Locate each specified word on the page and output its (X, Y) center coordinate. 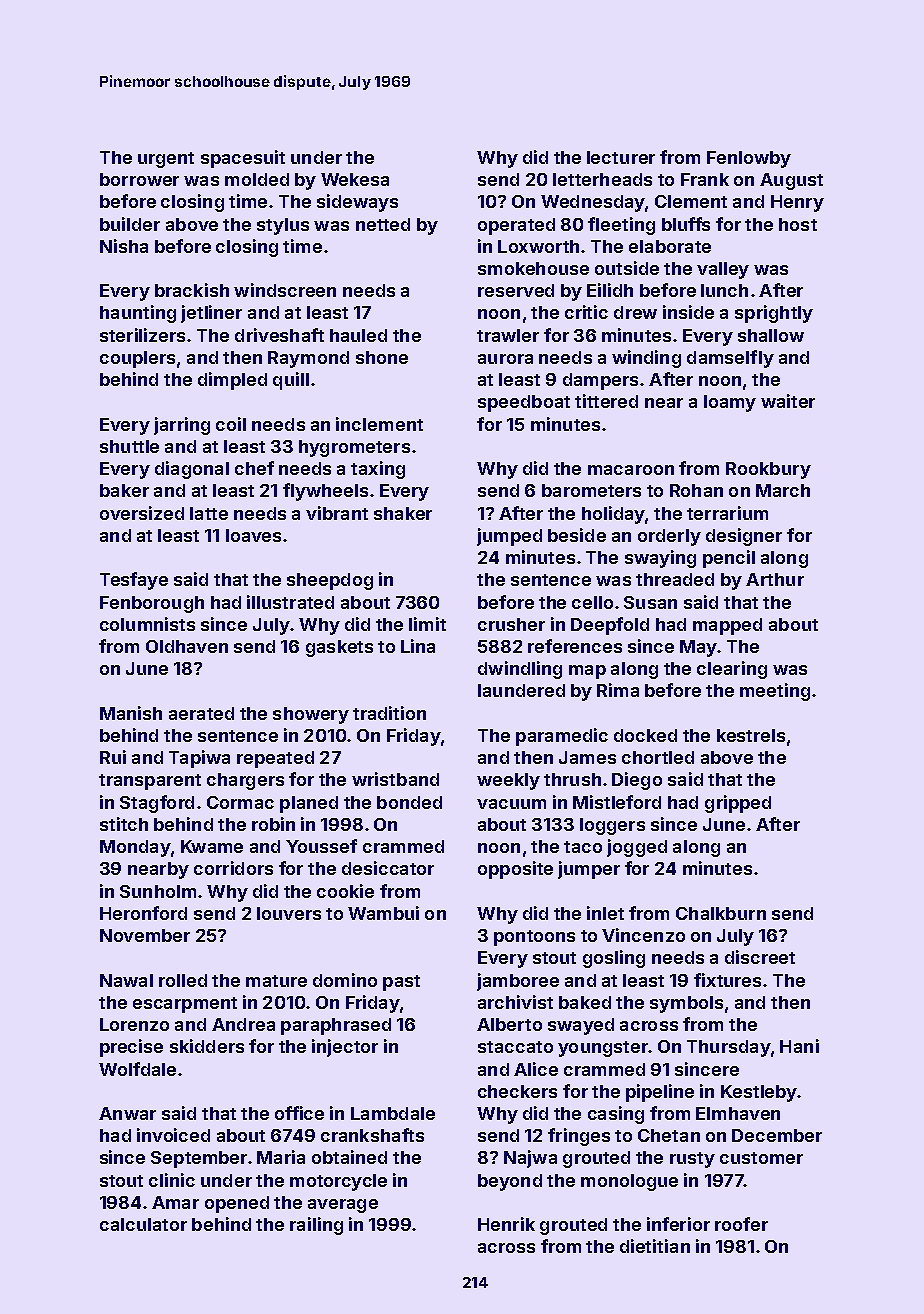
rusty (692, 1160)
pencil (729, 559)
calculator (143, 1224)
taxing (378, 470)
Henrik (506, 1224)
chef (254, 468)
